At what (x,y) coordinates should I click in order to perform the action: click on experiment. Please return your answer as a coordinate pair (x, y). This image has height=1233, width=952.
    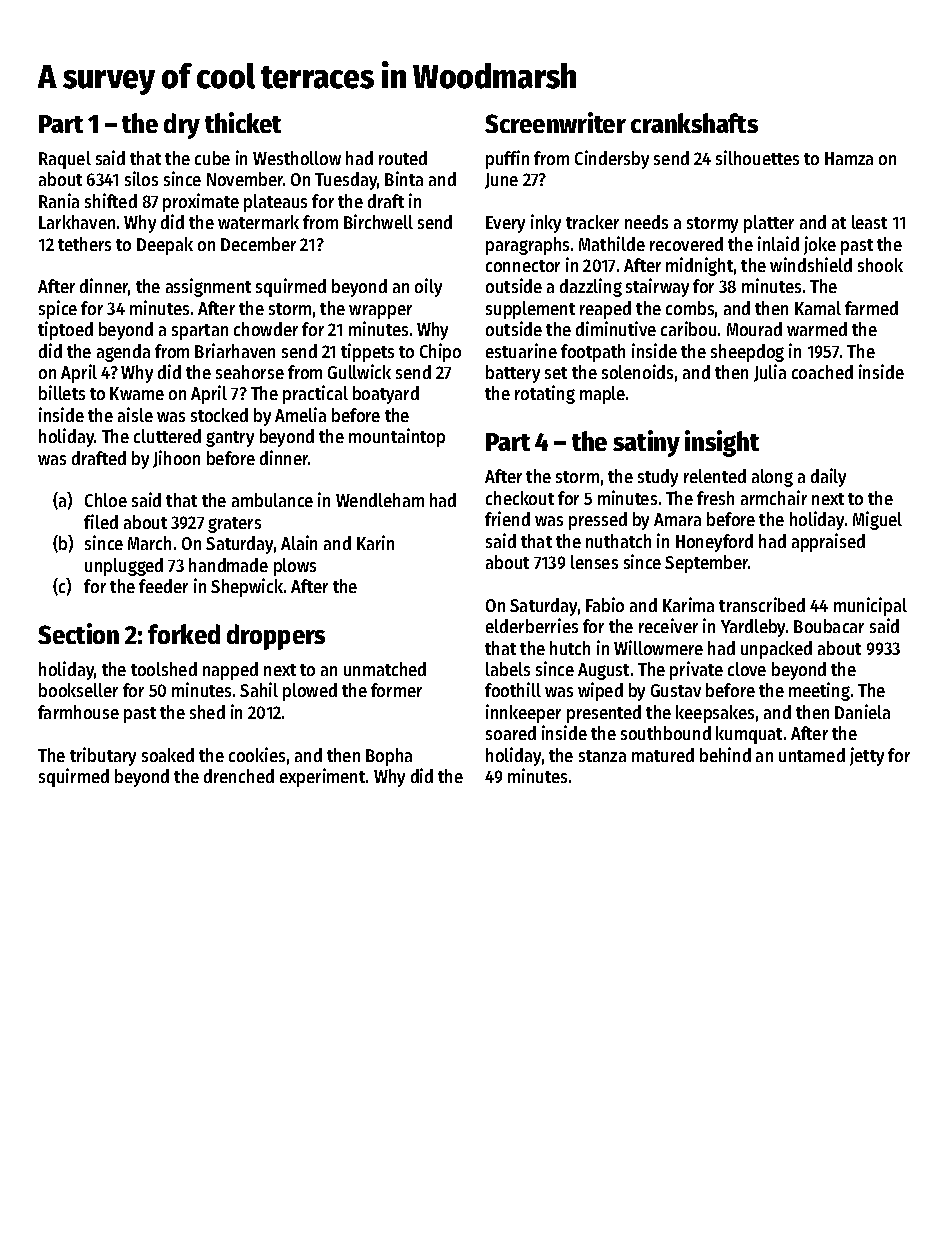
    Looking at the image, I should click on (322, 777).
